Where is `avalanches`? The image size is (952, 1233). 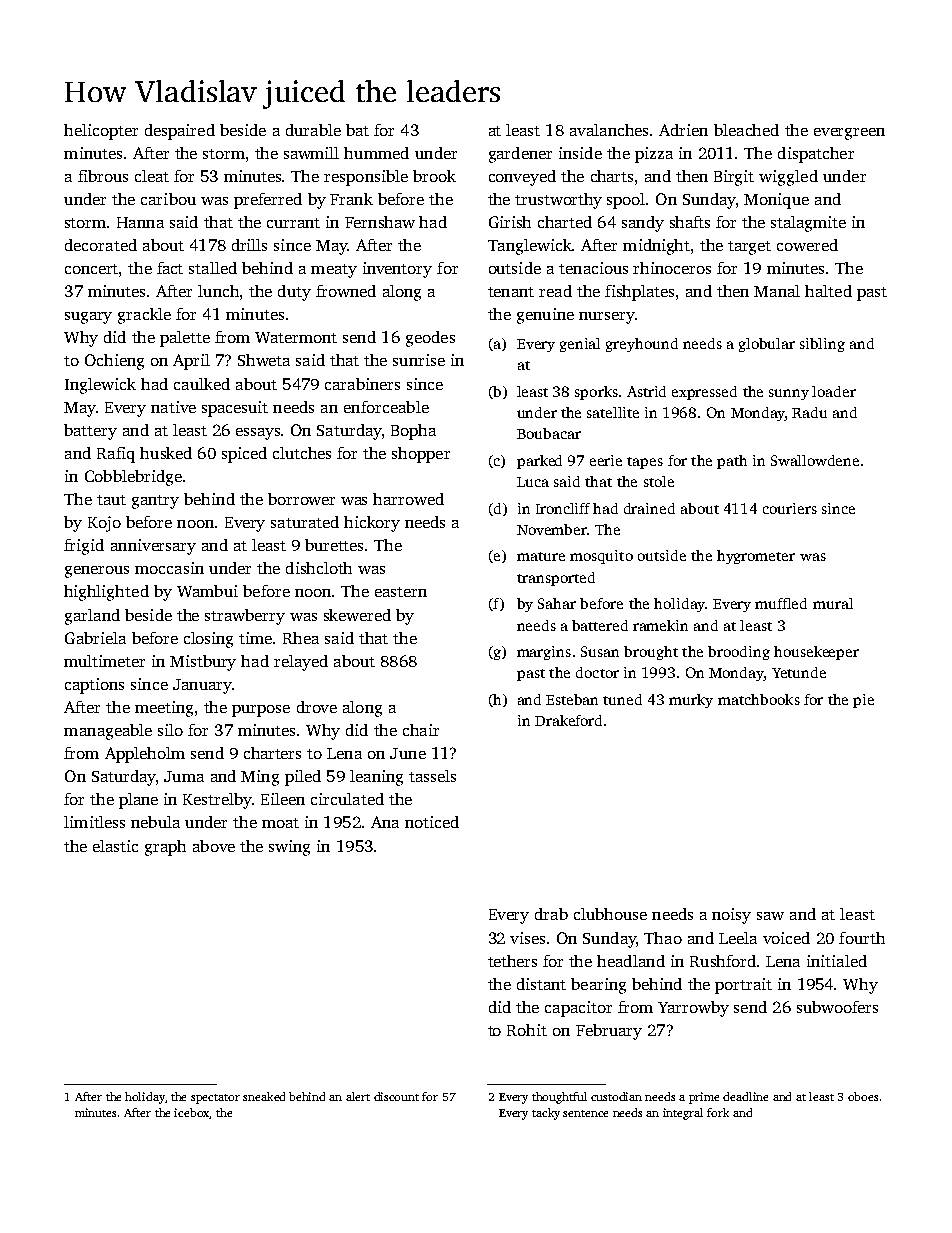
avalanches is located at coordinates (609, 130).
